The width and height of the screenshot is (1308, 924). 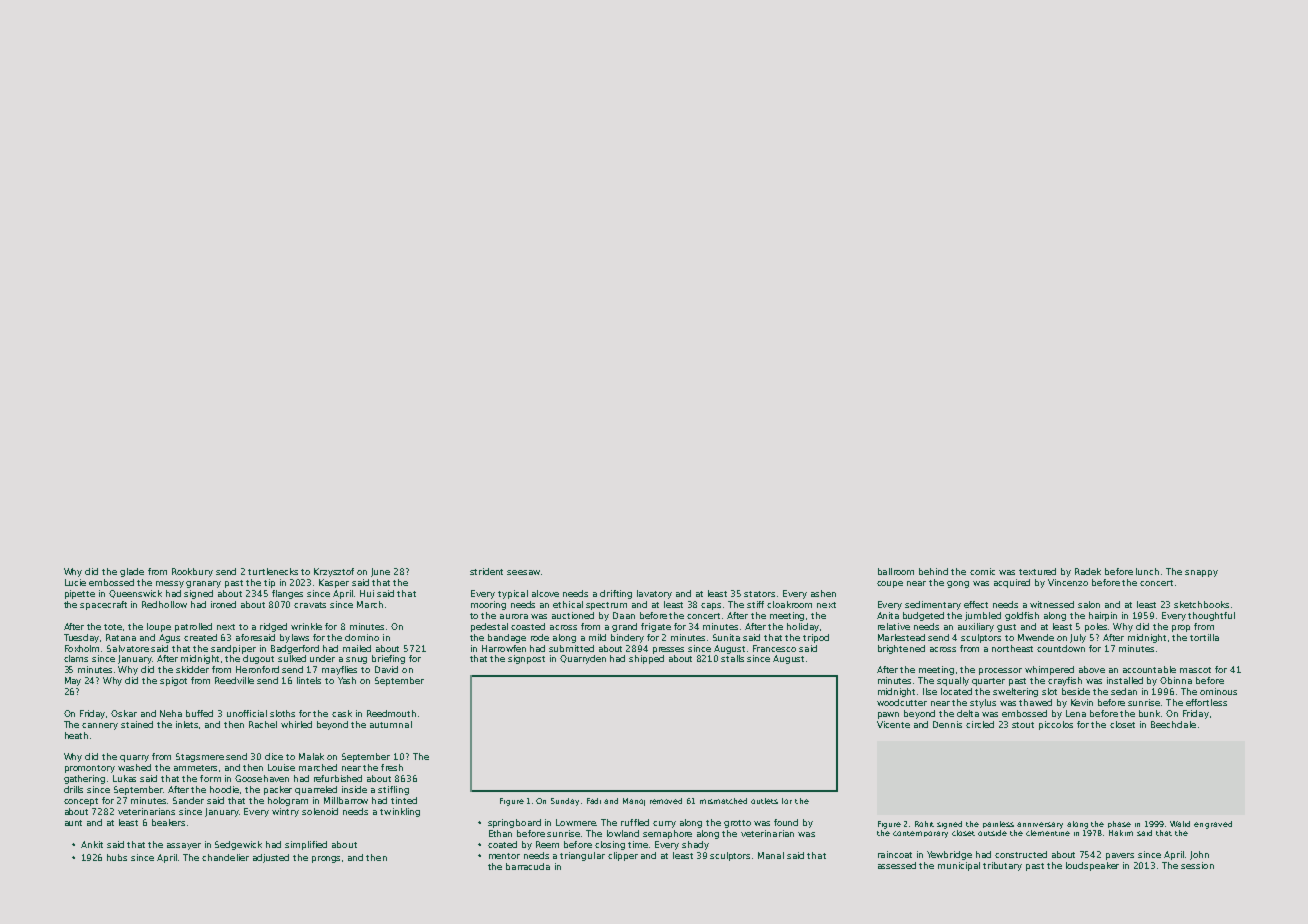 I want to click on lunch, so click(x=1147, y=571).
